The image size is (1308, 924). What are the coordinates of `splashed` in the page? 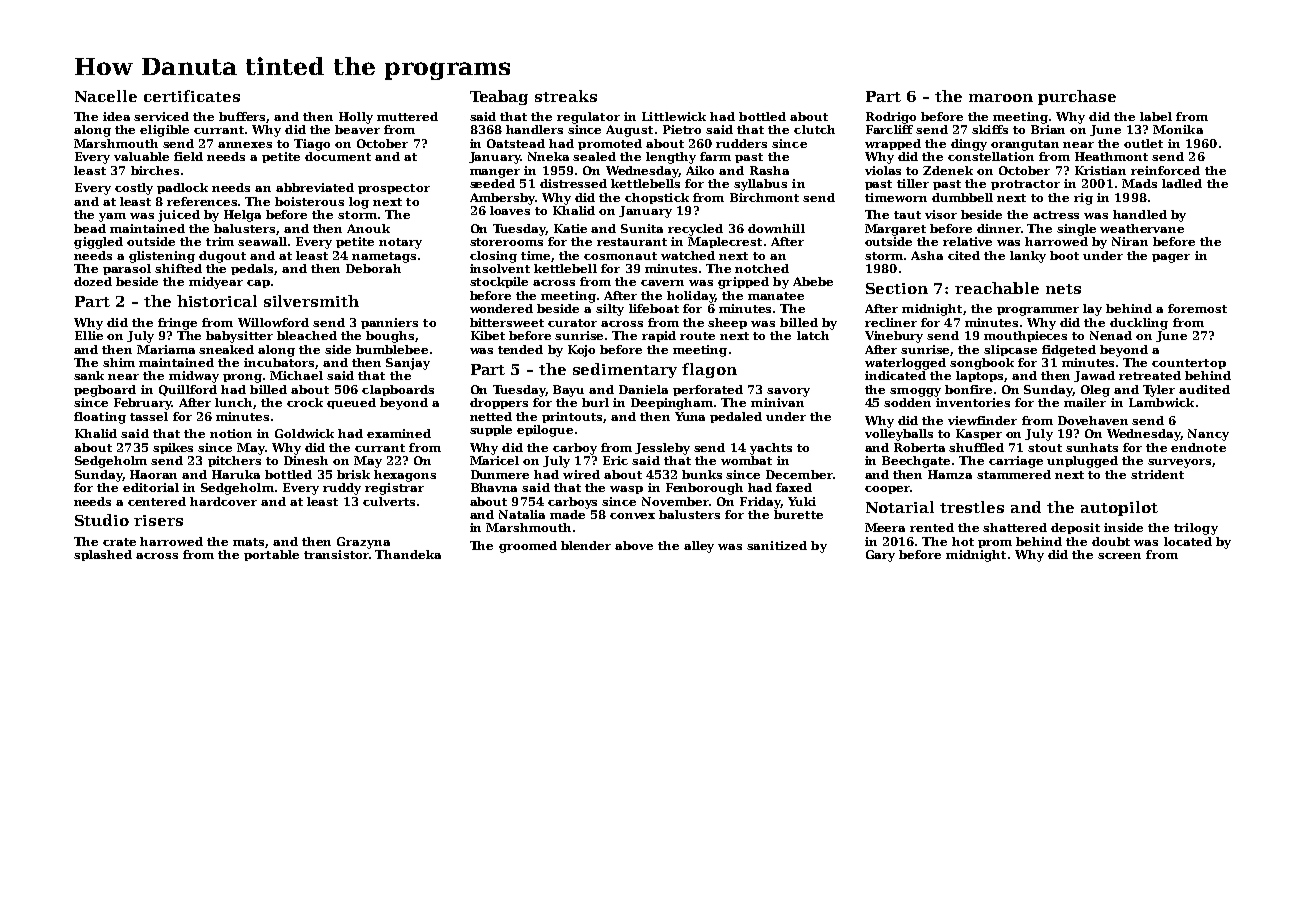 It's located at (103, 555).
